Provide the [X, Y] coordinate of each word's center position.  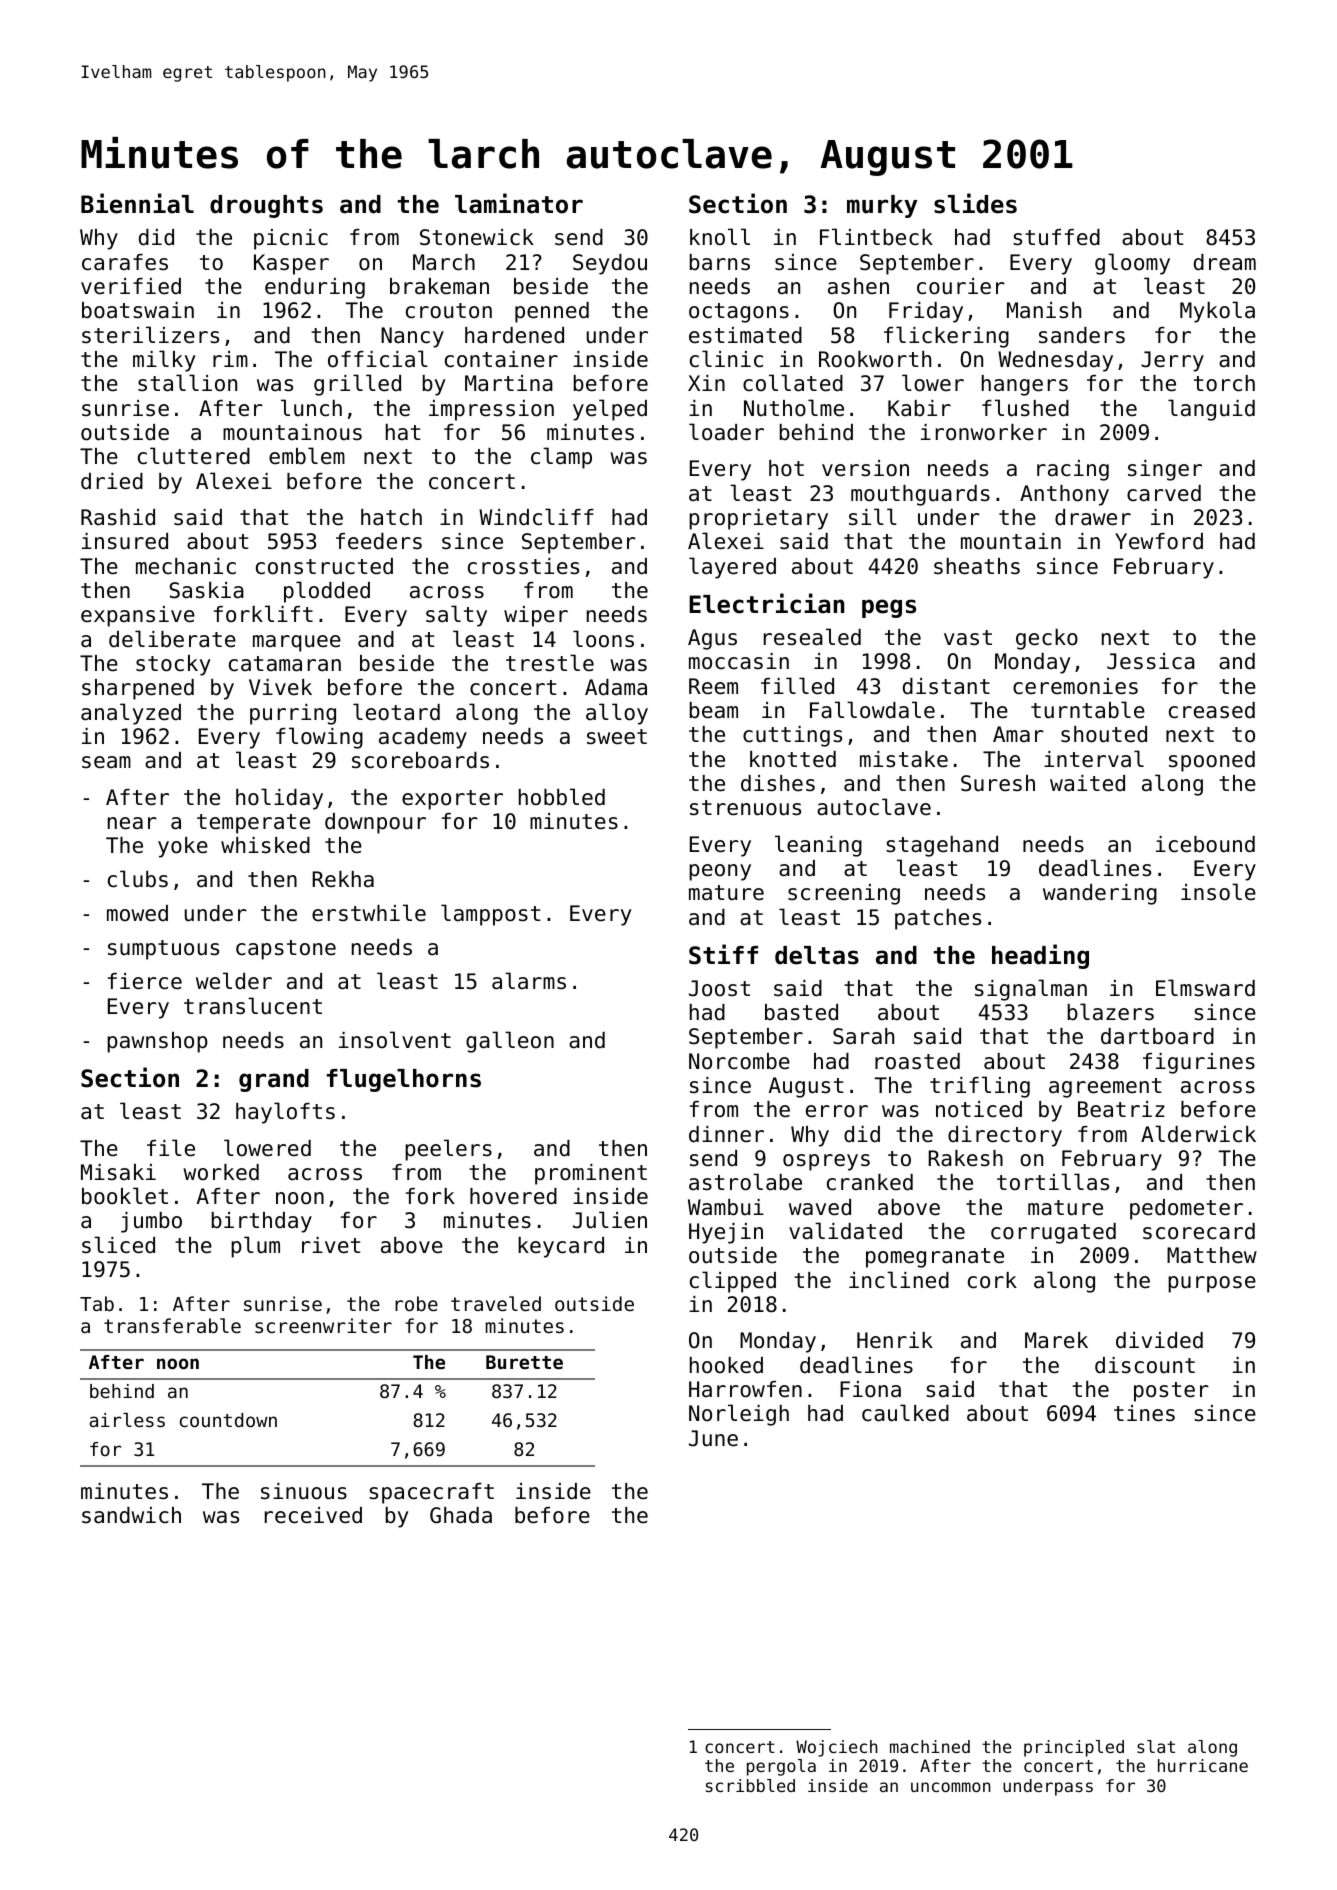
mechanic [186, 566]
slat [1156, 1746]
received [313, 1515]
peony [720, 872]
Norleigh [739, 1415]
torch [1224, 383]
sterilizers [150, 335]
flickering [946, 337]
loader [726, 432]
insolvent [395, 1040]
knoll [720, 237]
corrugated [1053, 1233]
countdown [228, 1420]
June [713, 1438]
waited [1087, 783]
